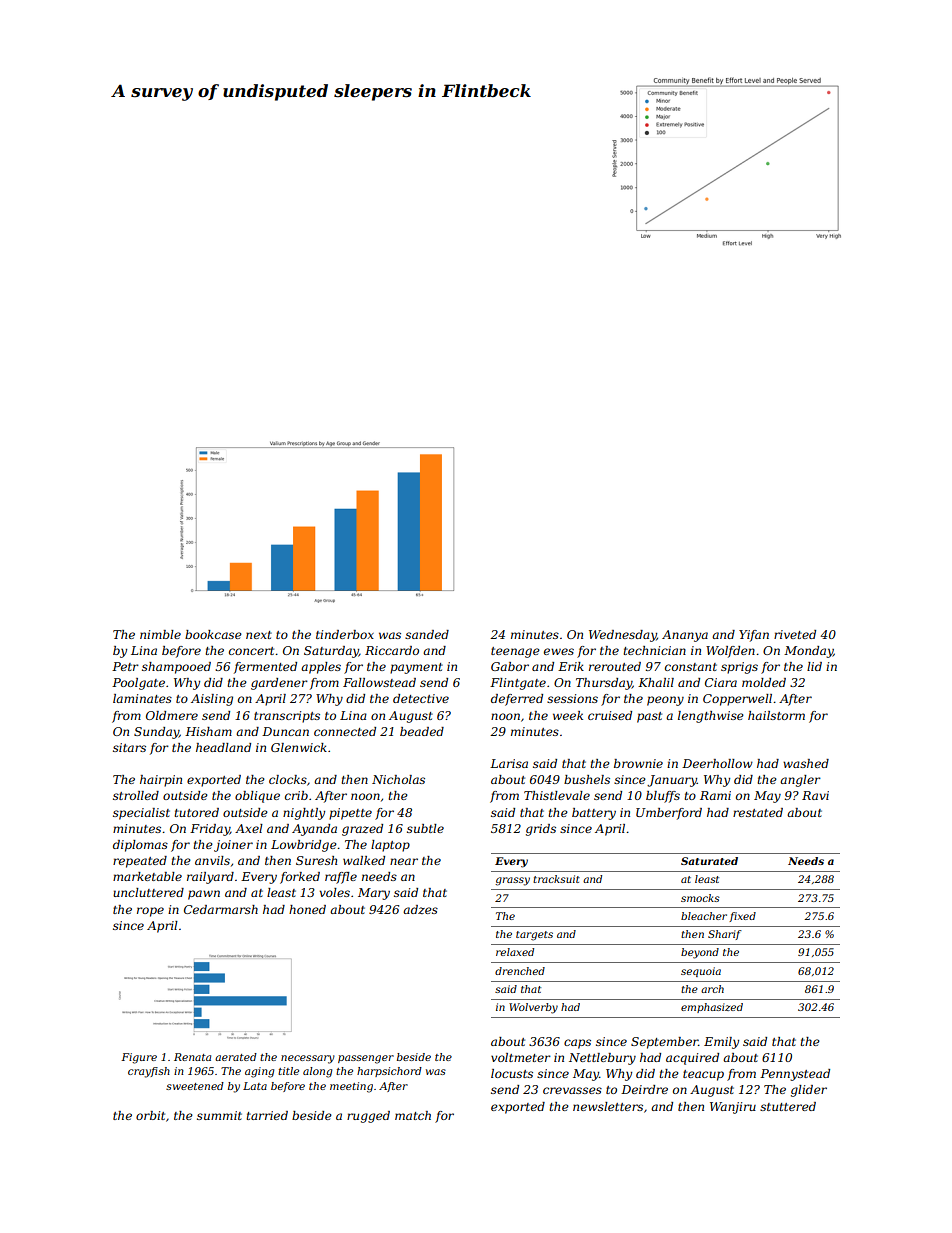  What do you see at coordinates (776, 715) in the image?
I see `hailstorm` at bounding box center [776, 715].
